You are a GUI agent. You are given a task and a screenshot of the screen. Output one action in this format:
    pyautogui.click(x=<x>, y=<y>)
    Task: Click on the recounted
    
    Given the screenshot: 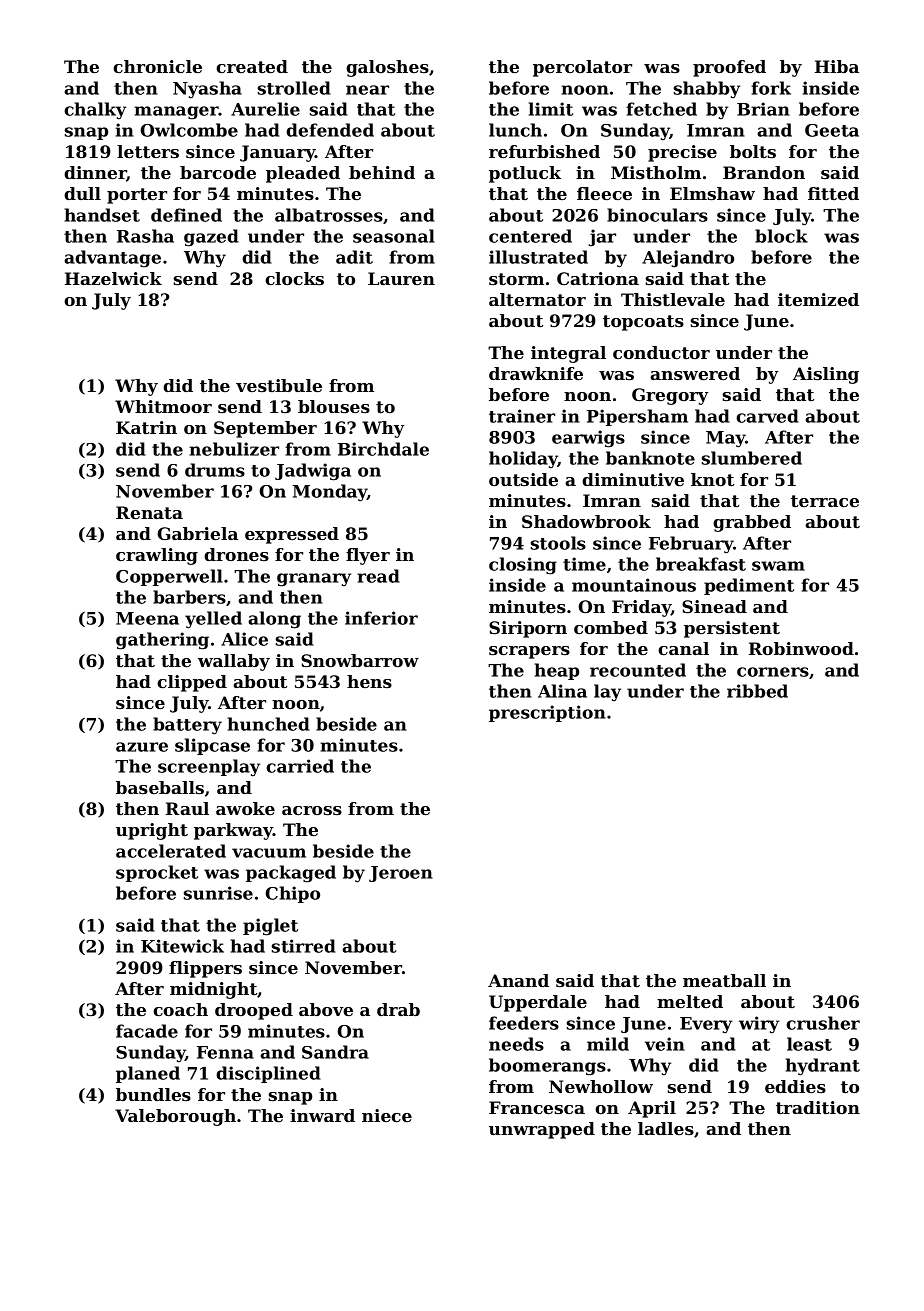 What is the action you would take?
    pyautogui.click(x=638, y=670)
